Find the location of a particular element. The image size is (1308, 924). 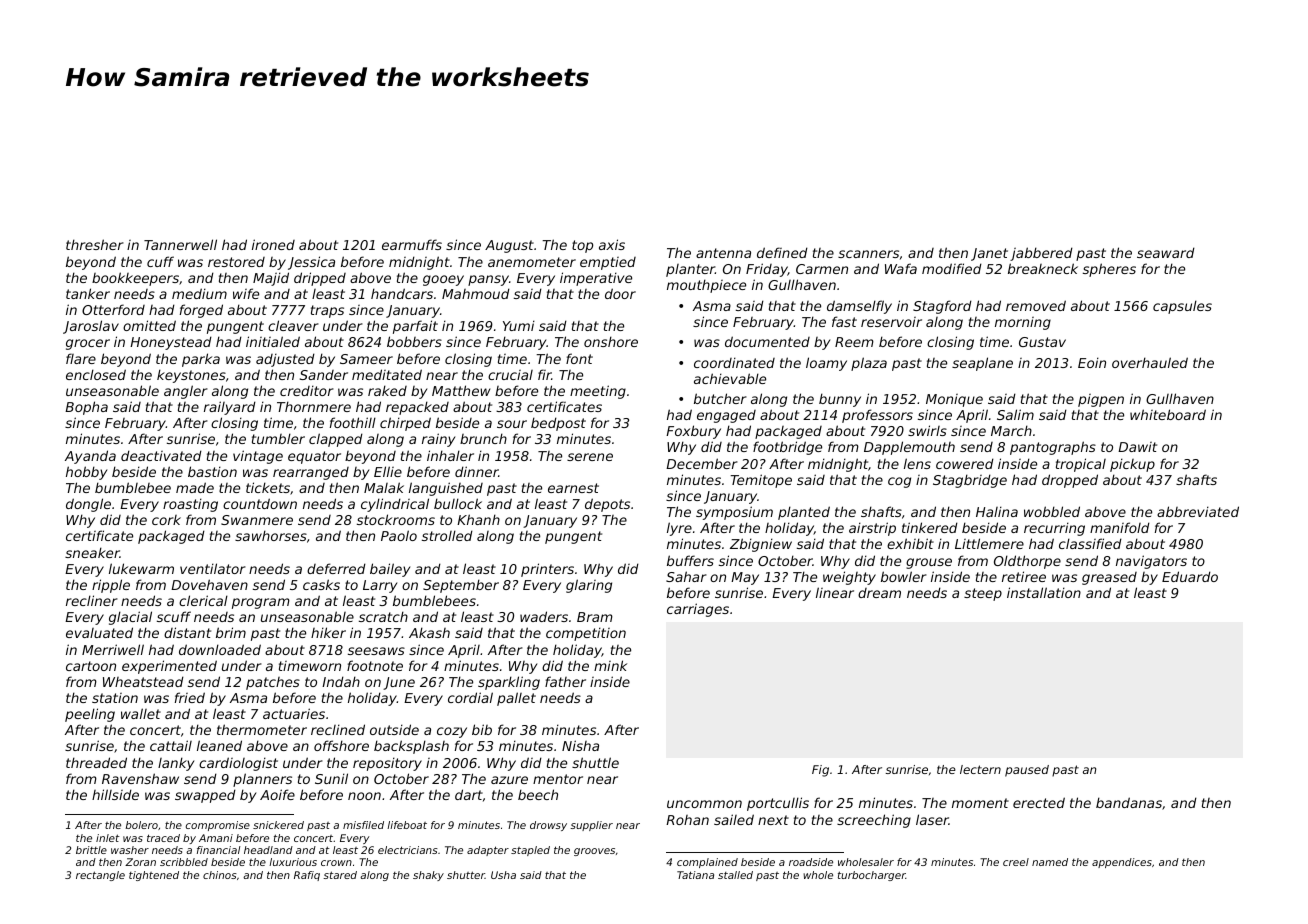

onshore is located at coordinates (611, 341).
